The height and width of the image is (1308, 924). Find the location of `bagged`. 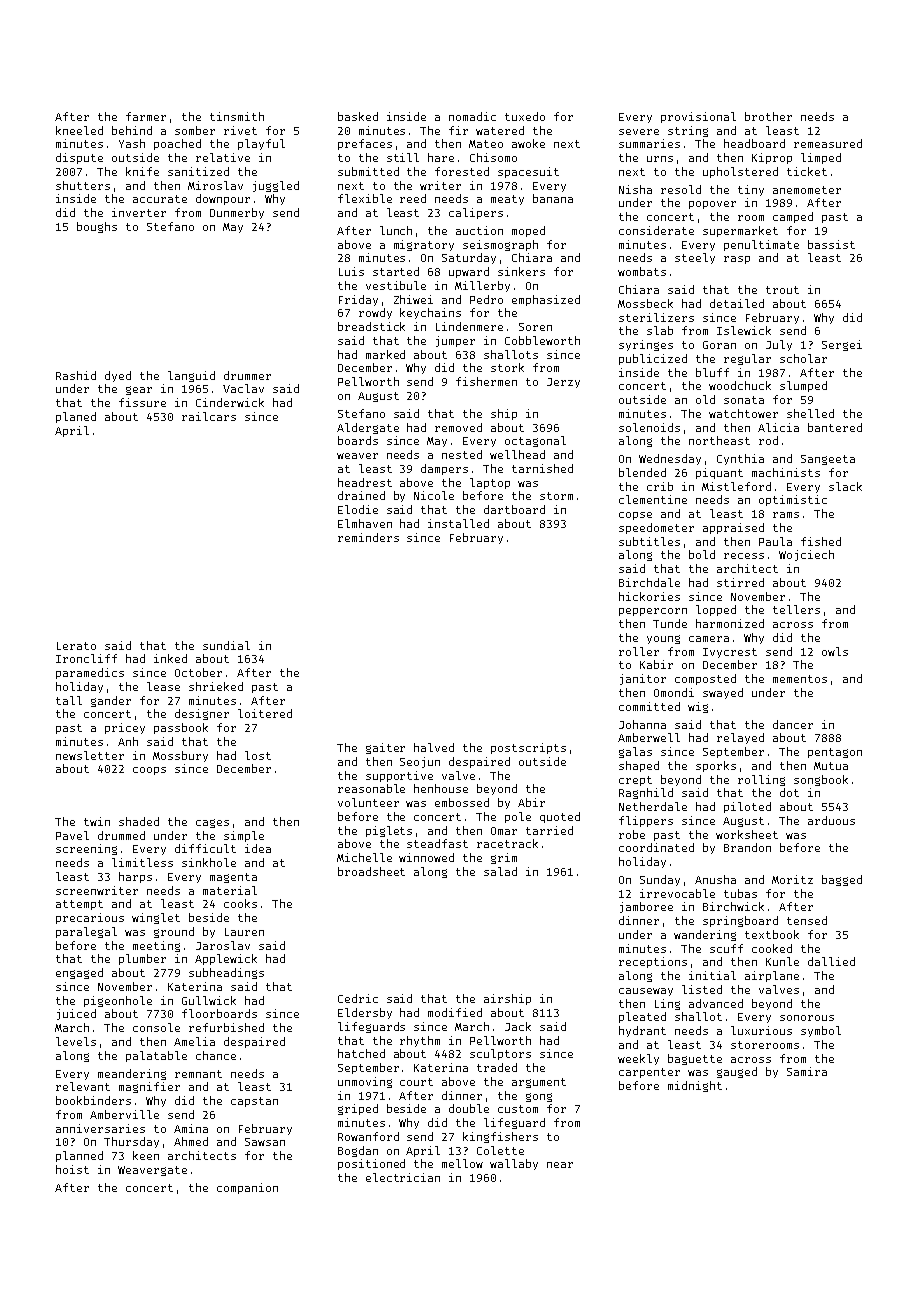

bagged is located at coordinates (842, 880).
